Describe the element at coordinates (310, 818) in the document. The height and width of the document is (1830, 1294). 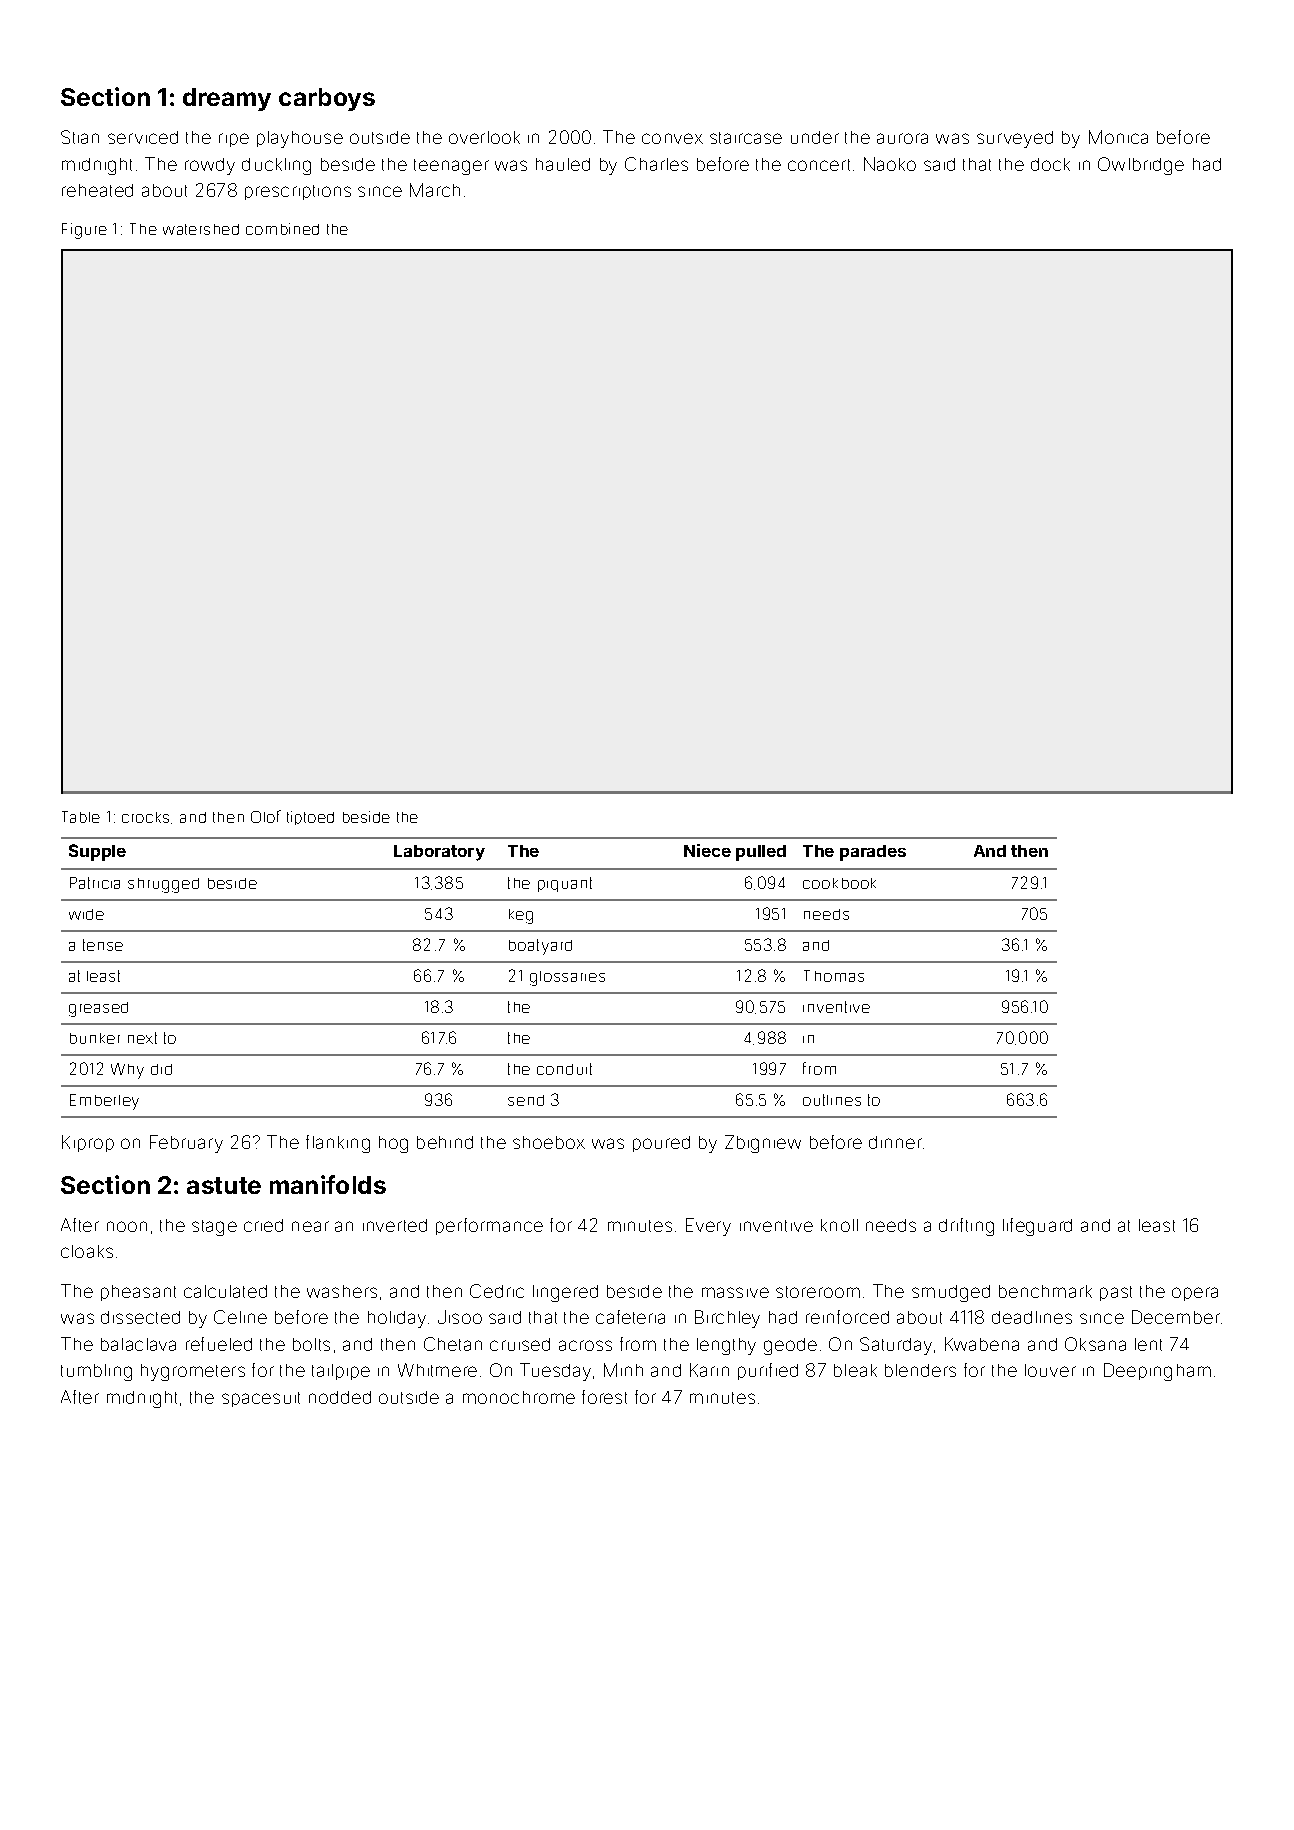
I see `tiptoed` at that location.
